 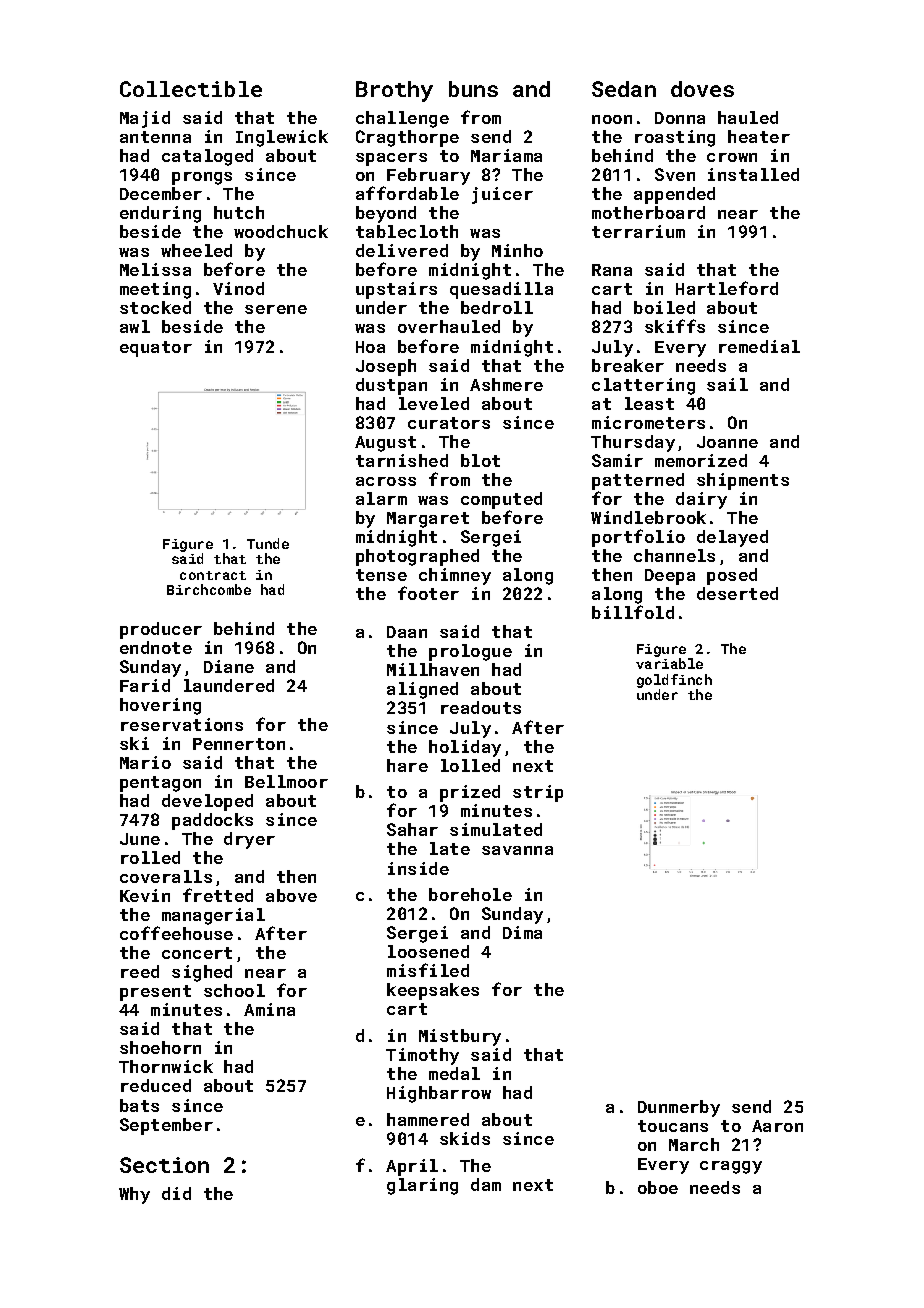 What do you see at coordinates (176, 1193) in the document?
I see `did` at bounding box center [176, 1193].
